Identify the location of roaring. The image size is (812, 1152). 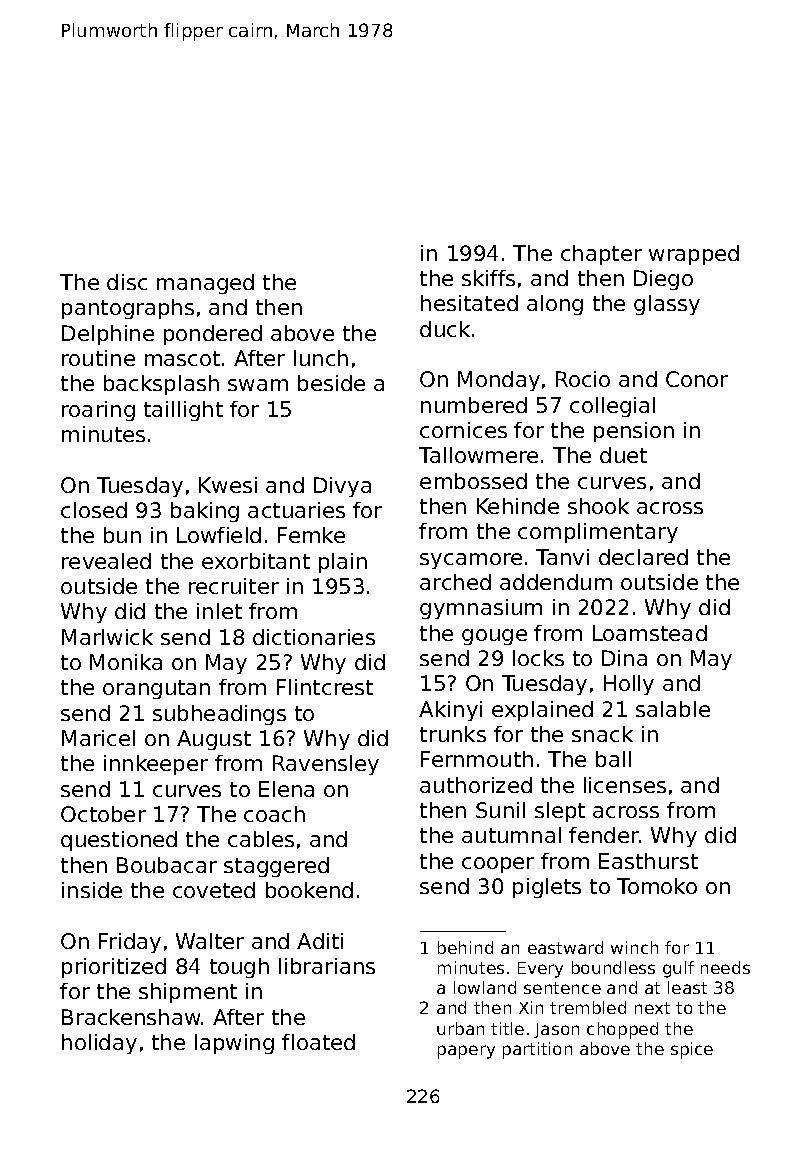
(98, 411).
